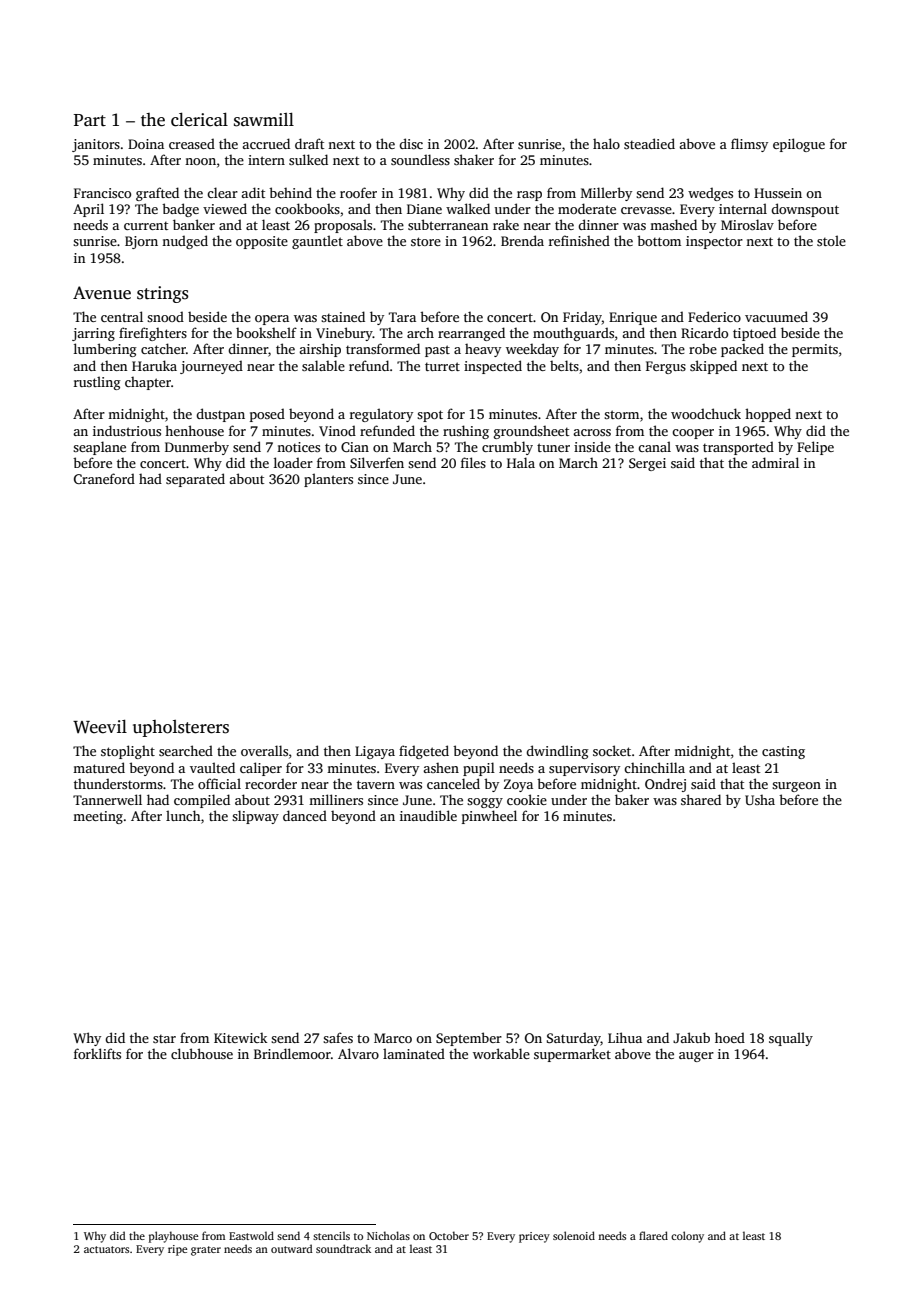 Image resolution: width=924 pixels, height=1308 pixels. What do you see at coordinates (195, 480) in the screenshot?
I see `separated` at bounding box center [195, 480].
